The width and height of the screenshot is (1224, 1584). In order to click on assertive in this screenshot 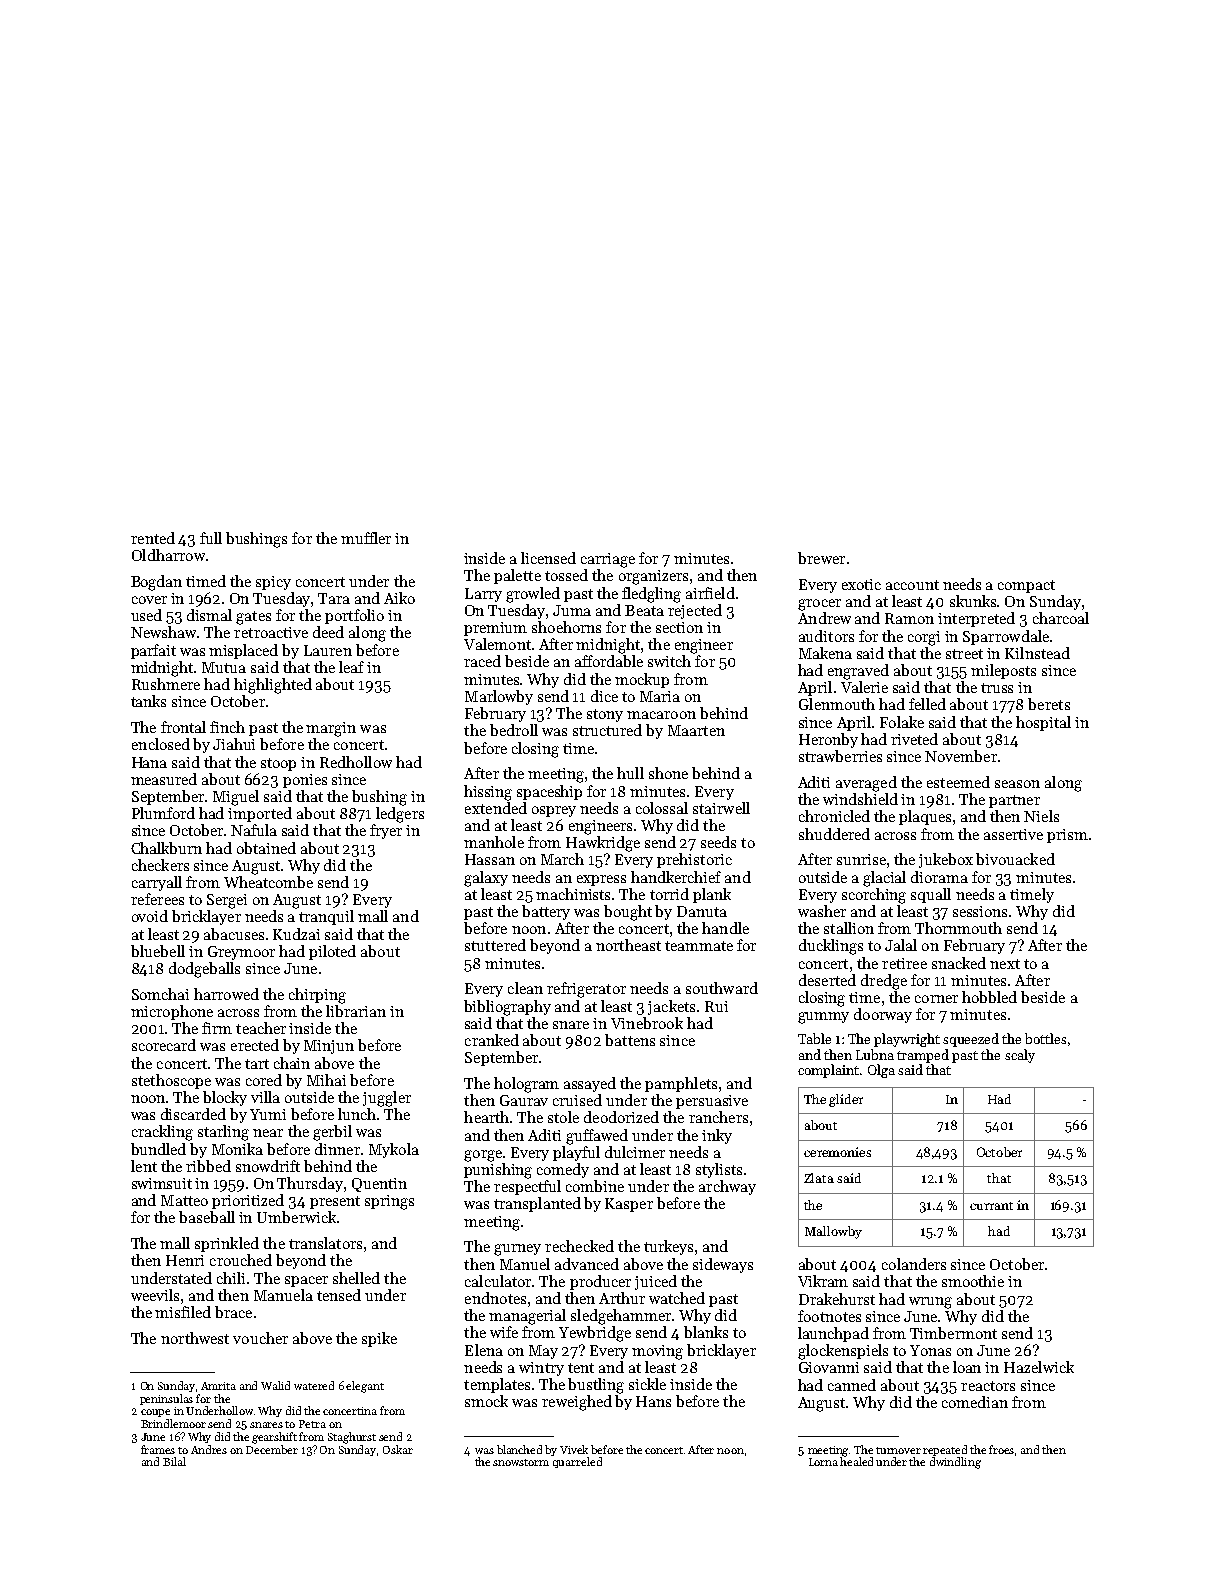, I will do `click(1013, 834)`.
